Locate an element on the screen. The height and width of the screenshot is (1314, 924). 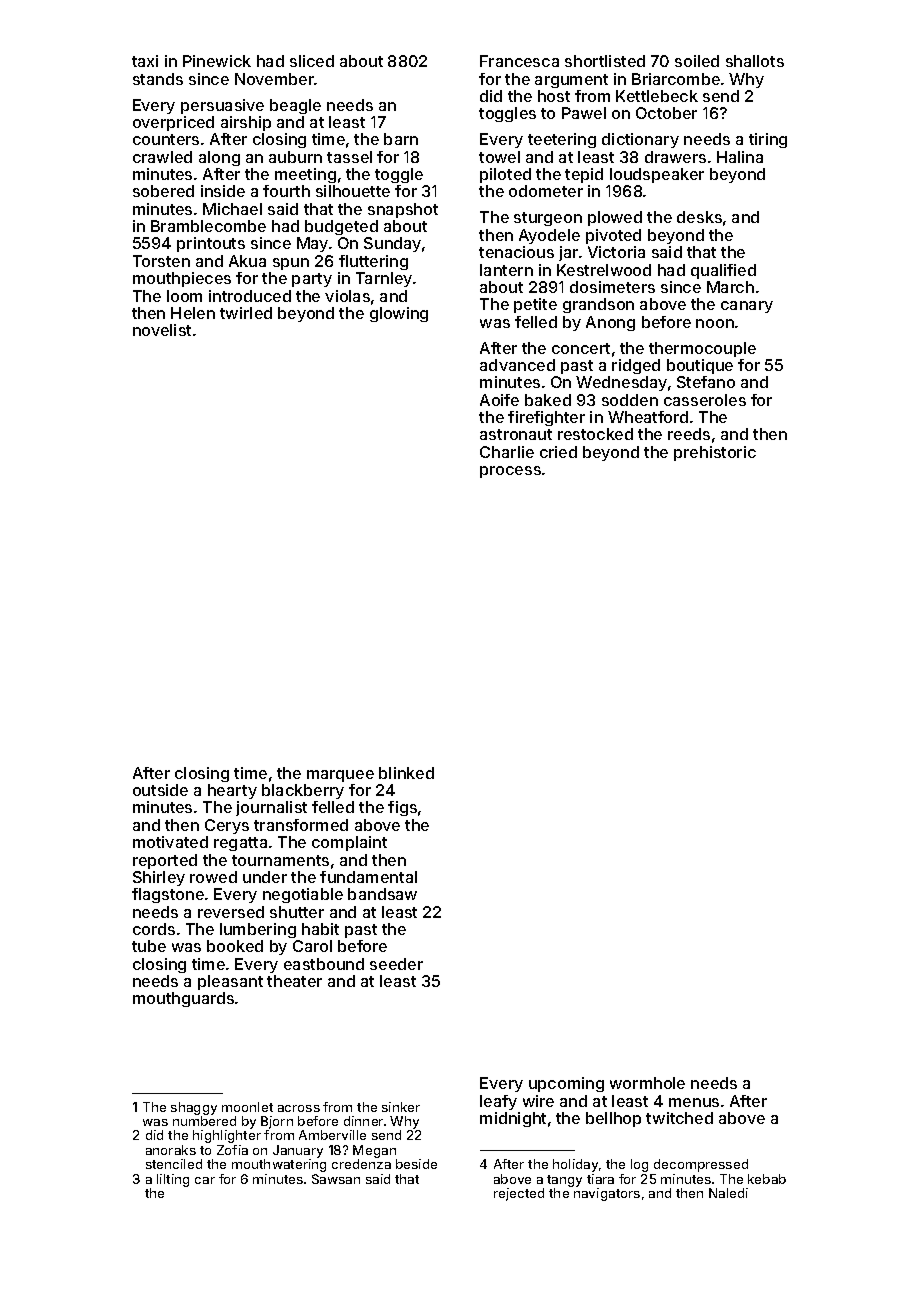
outside is located at coordinates (160, 790).
